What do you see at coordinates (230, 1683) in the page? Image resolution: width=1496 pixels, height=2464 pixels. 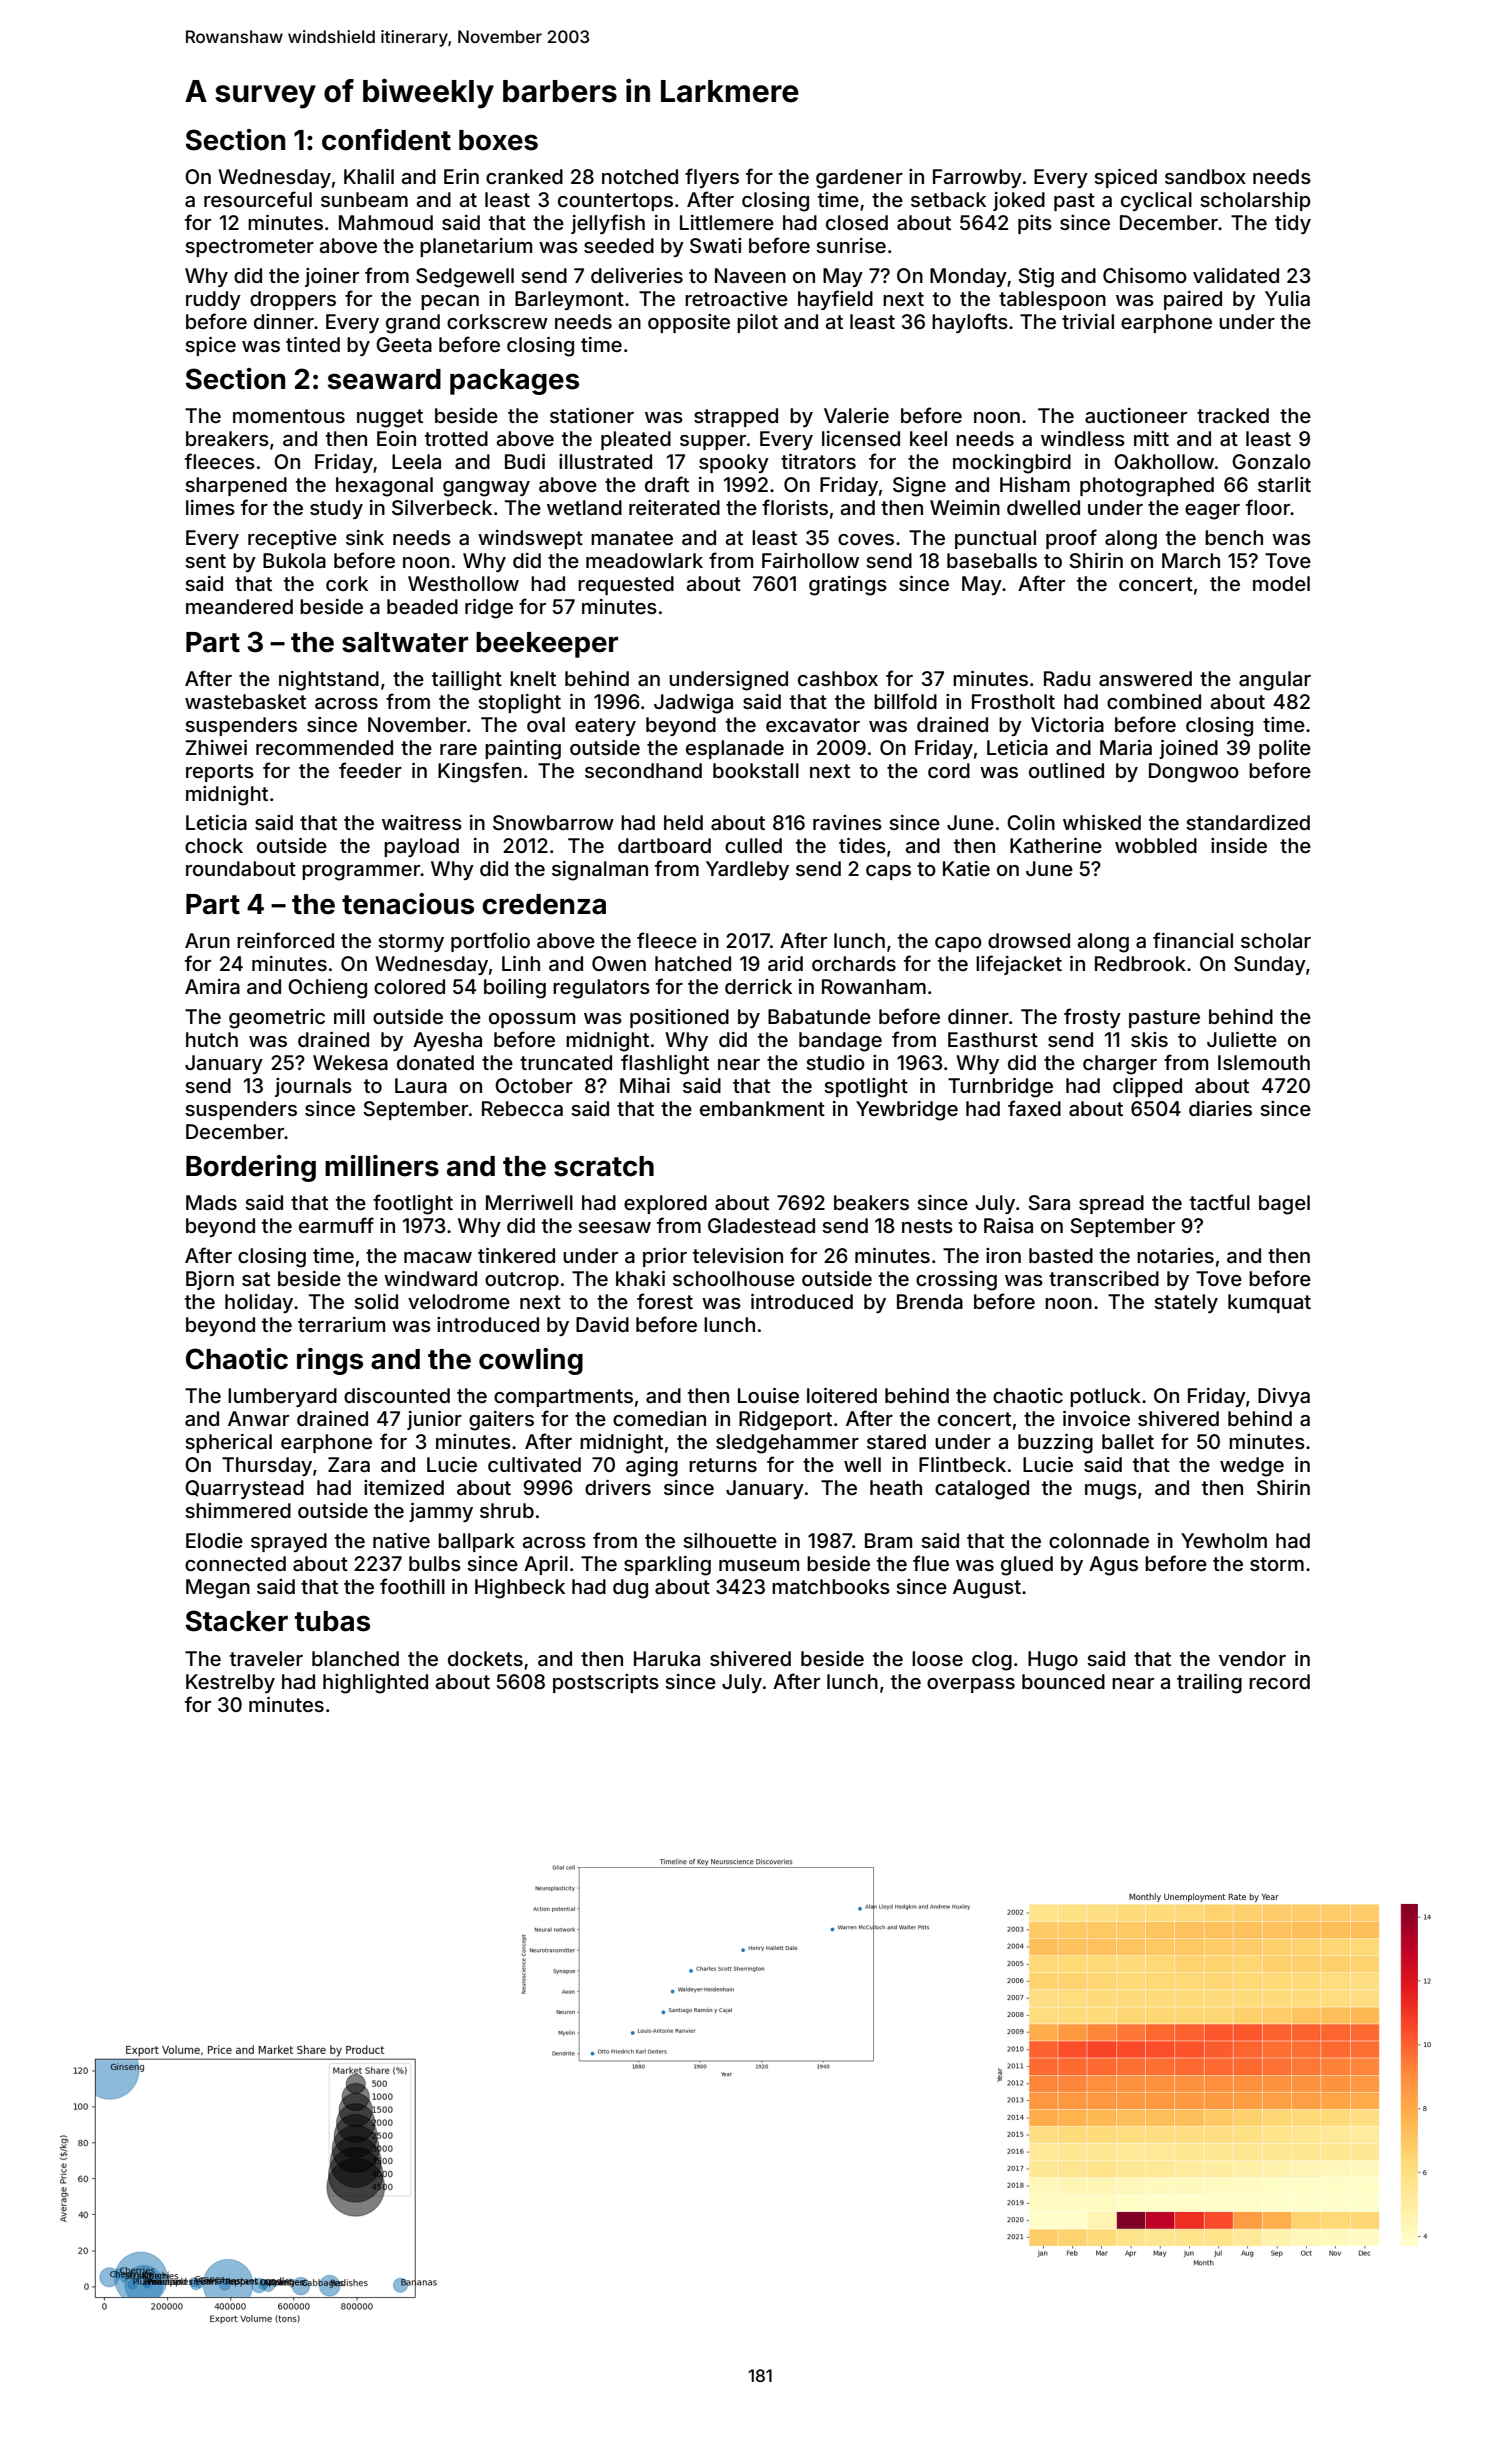 I see `Kestrelby` at bounding box center [230, 1683].
